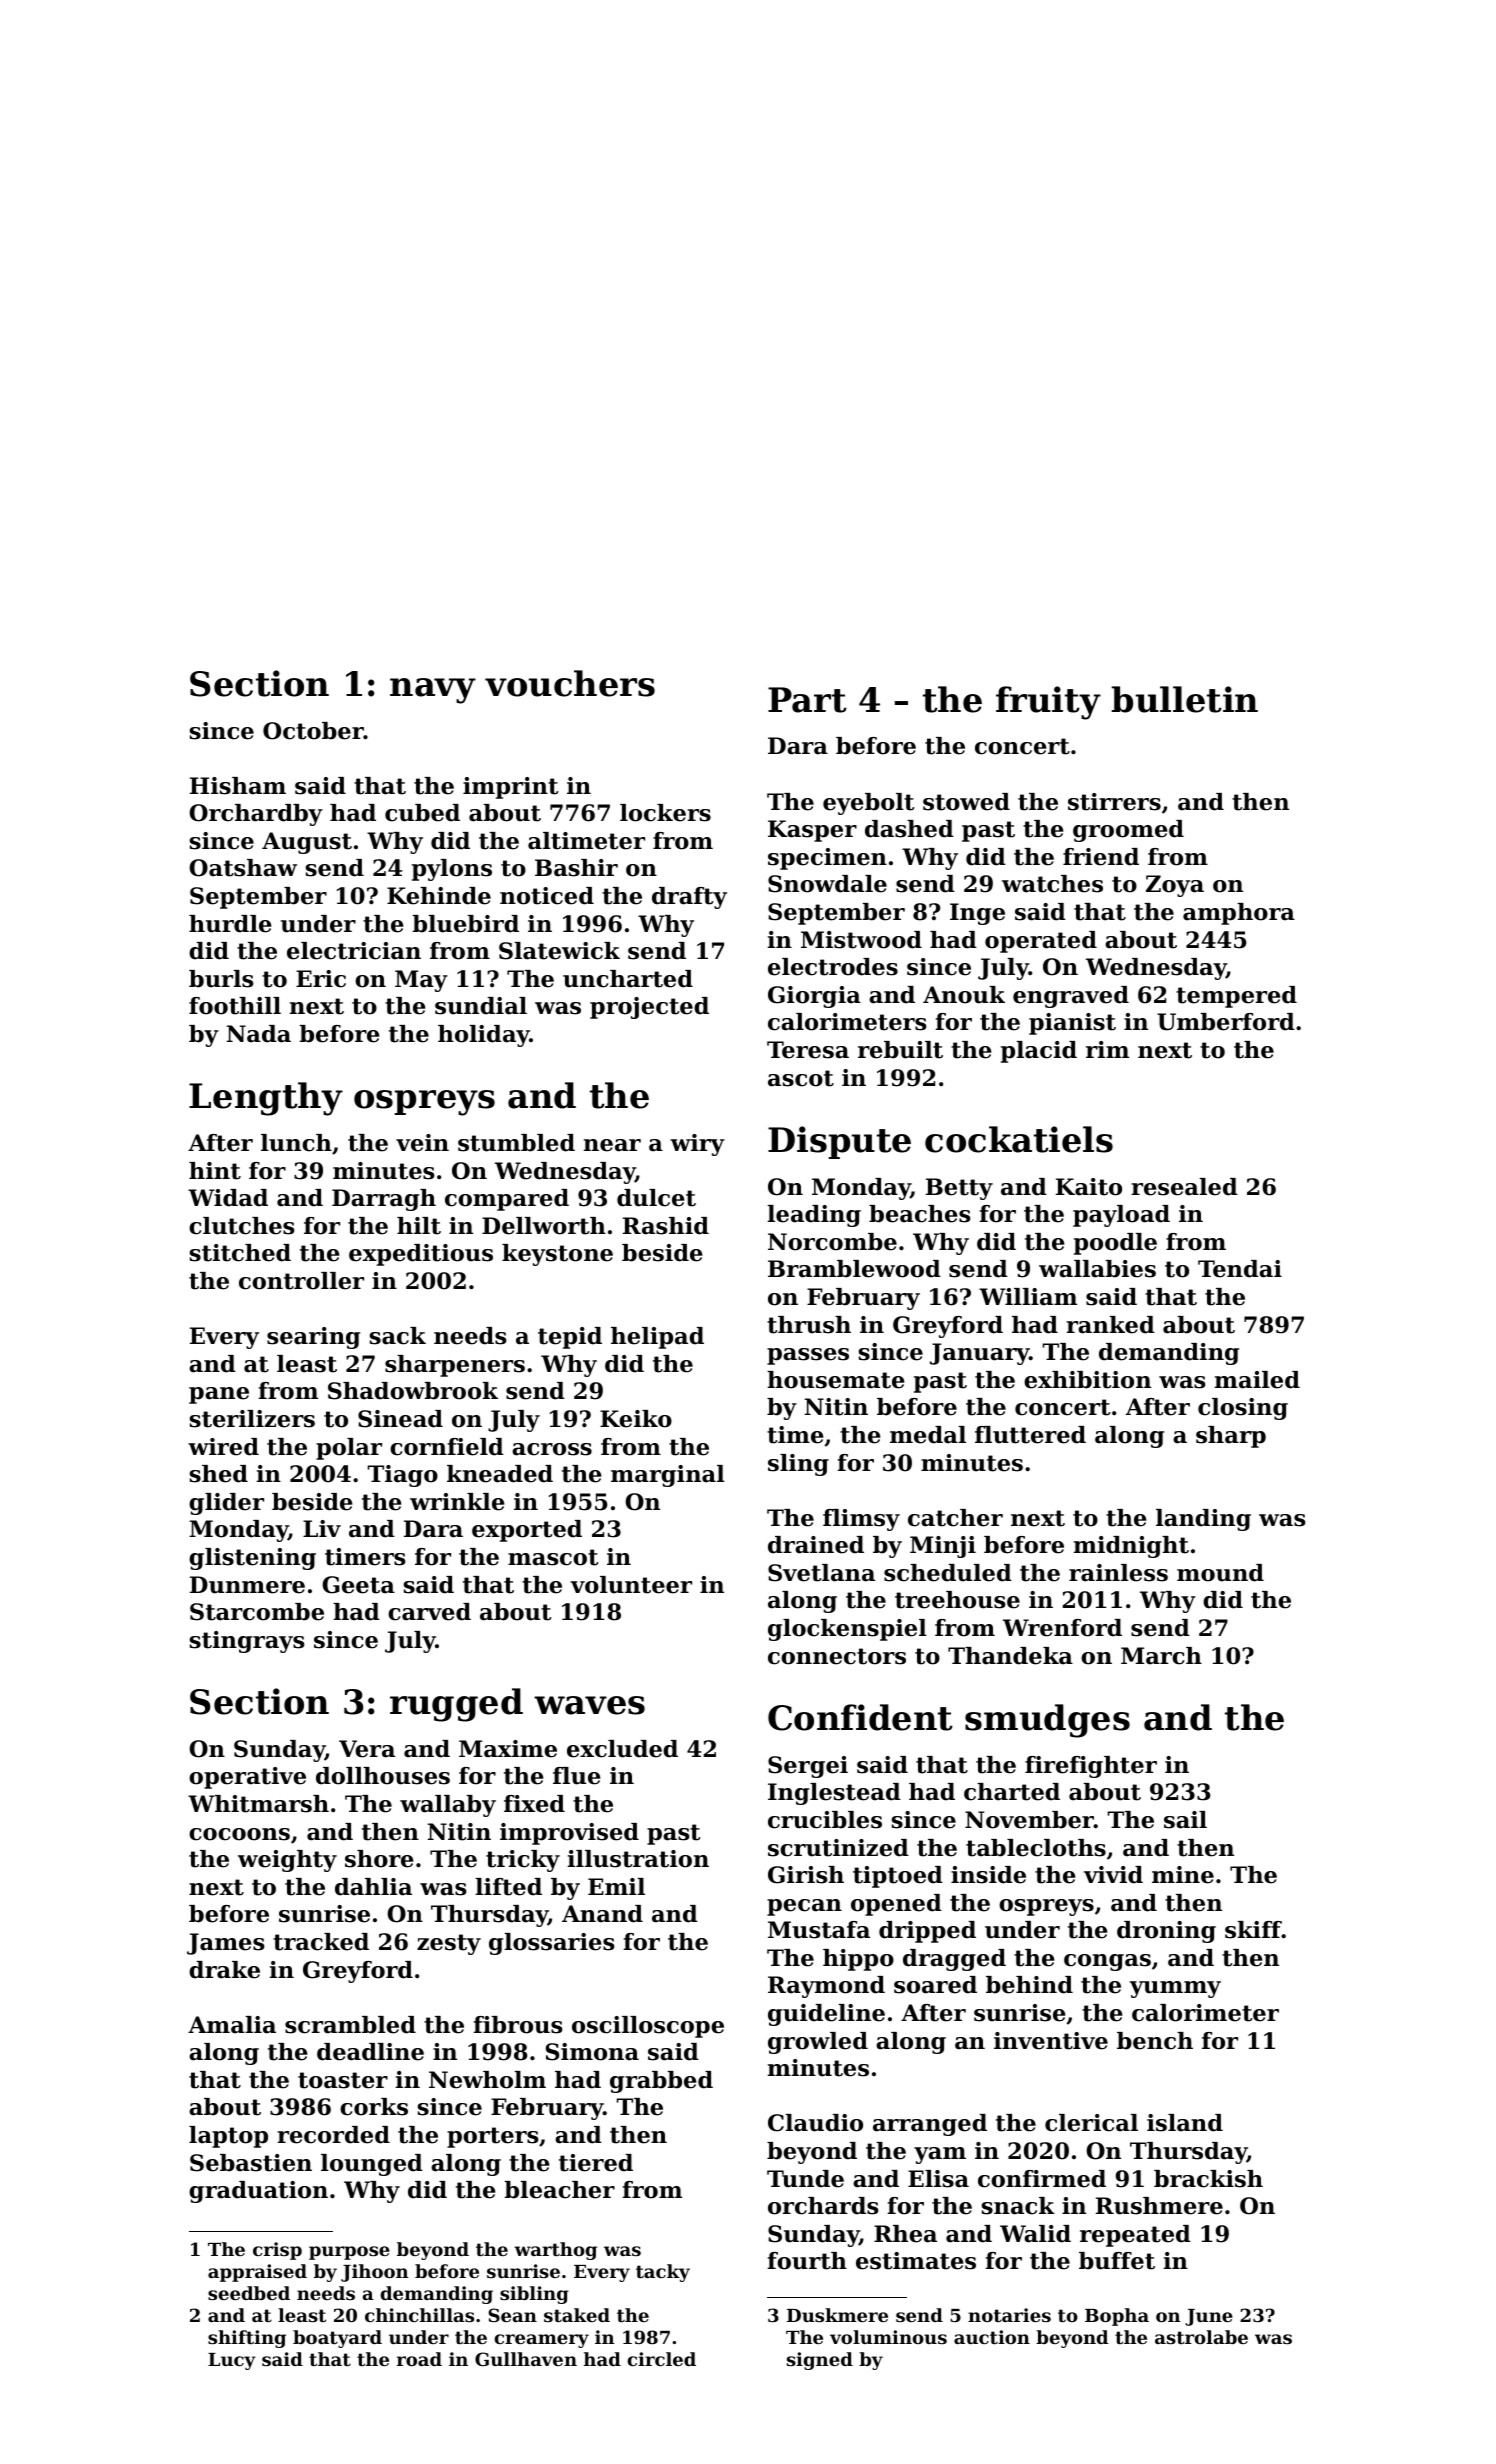 The height and width of the screenshot is (2464, 1496). I want to click on navy, so click(433, 691).
